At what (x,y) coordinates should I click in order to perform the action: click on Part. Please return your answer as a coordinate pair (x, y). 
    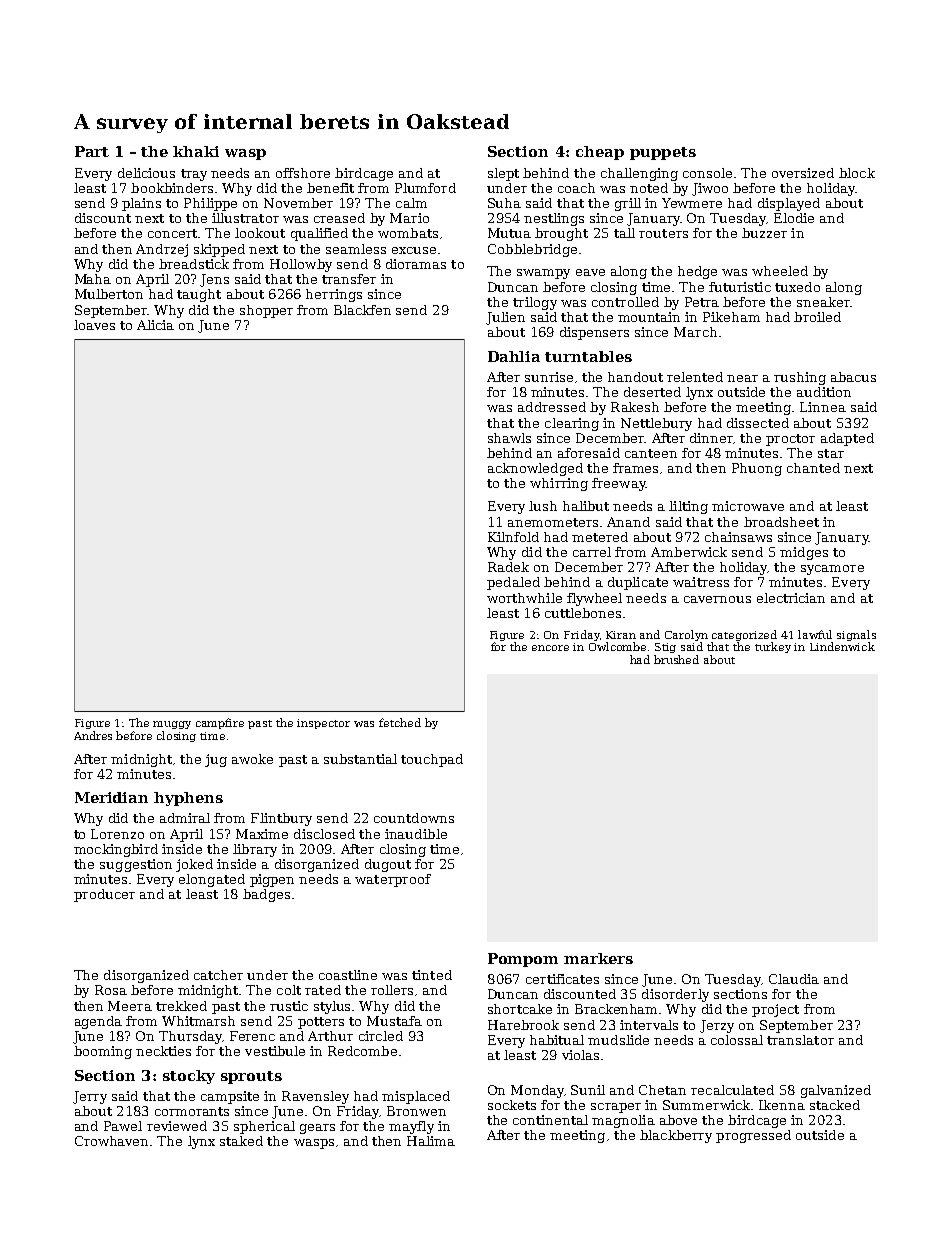
    Looking at the image, I should click on (92, 151).
